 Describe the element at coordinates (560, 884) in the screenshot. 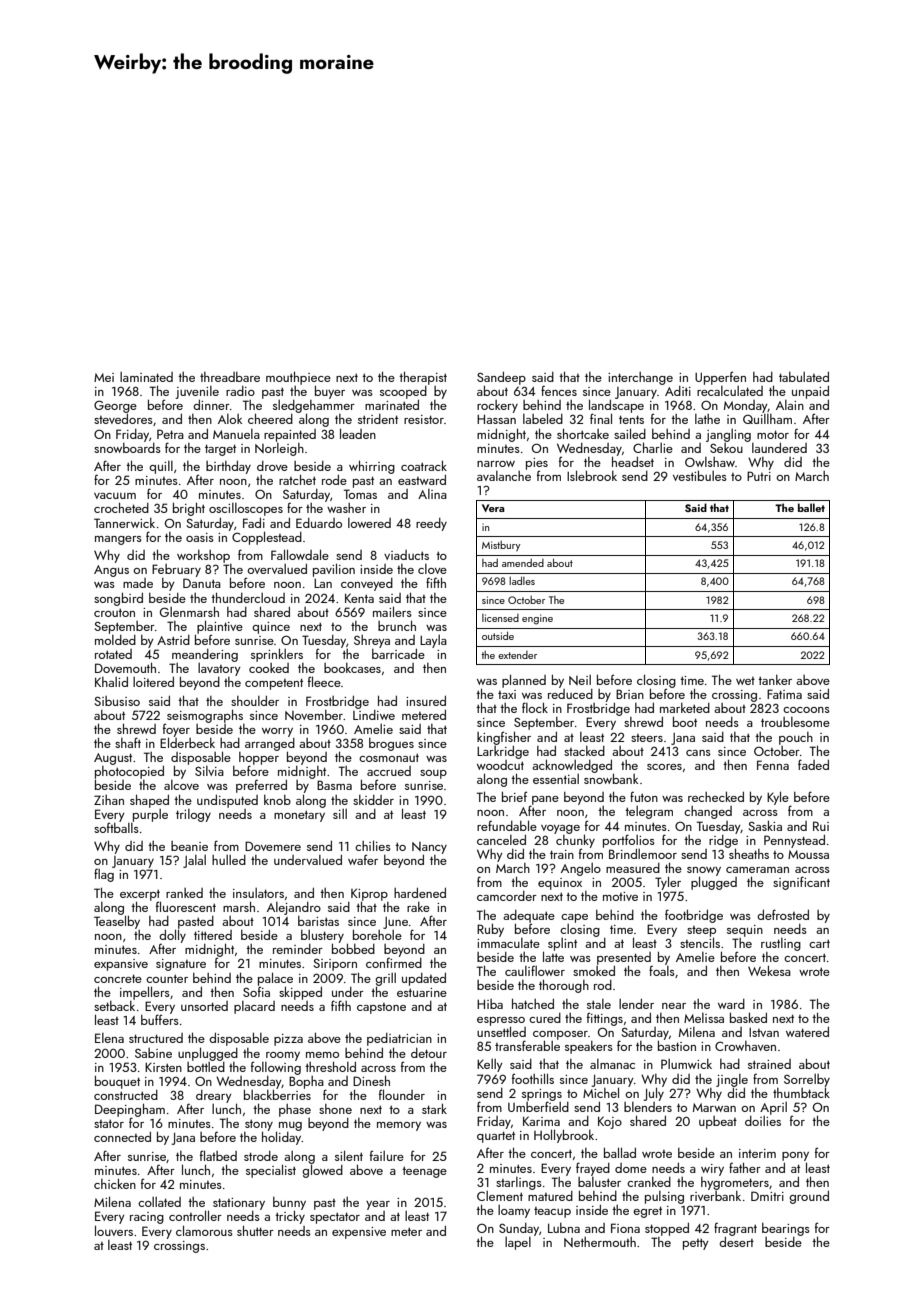

I see `equinox` at that location.
